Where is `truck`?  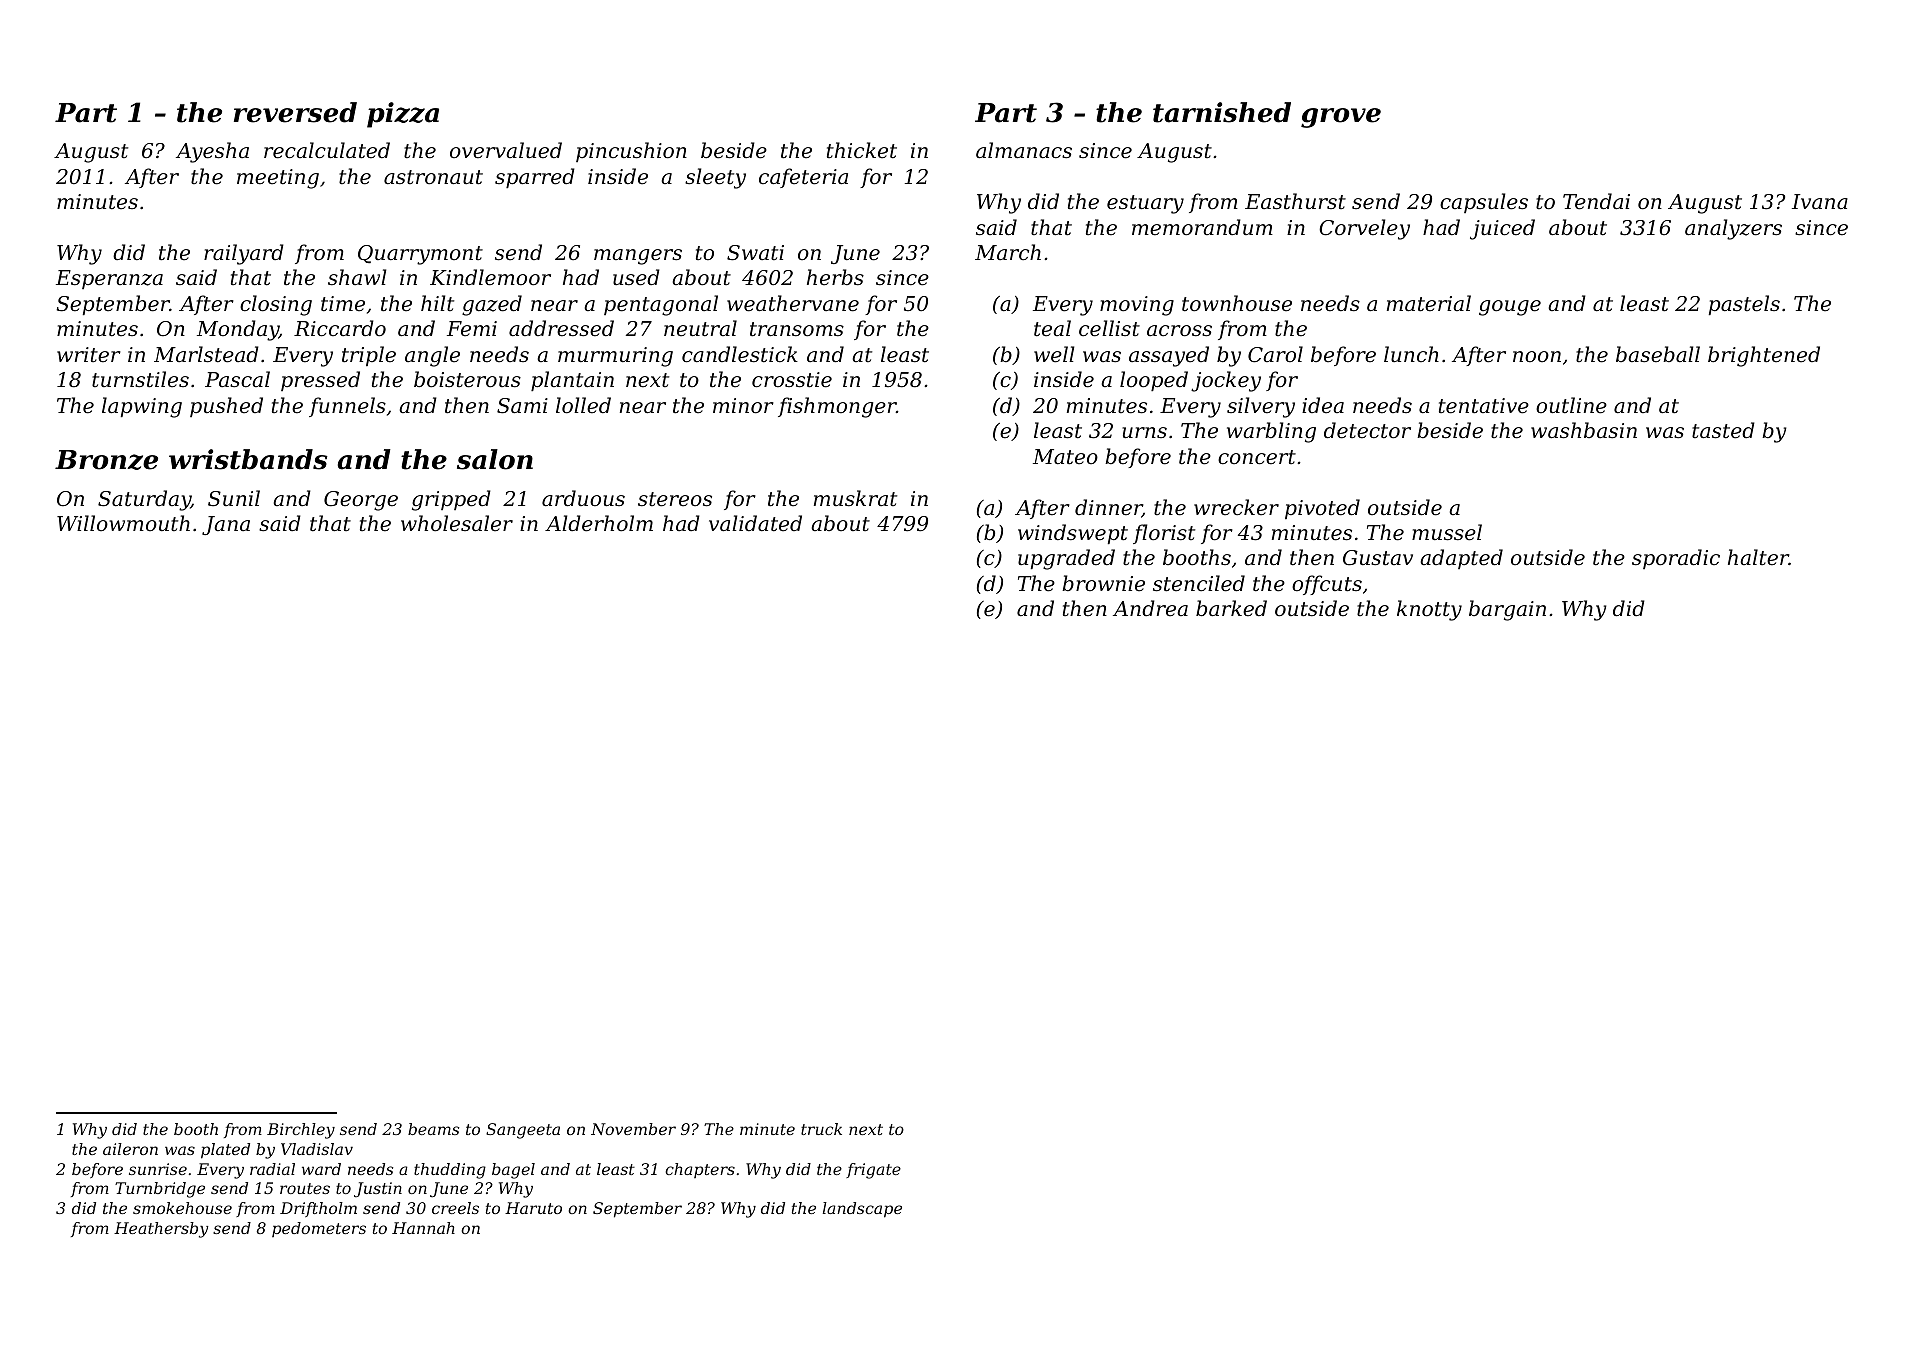 truck is located at coordinates (821, 1129).
